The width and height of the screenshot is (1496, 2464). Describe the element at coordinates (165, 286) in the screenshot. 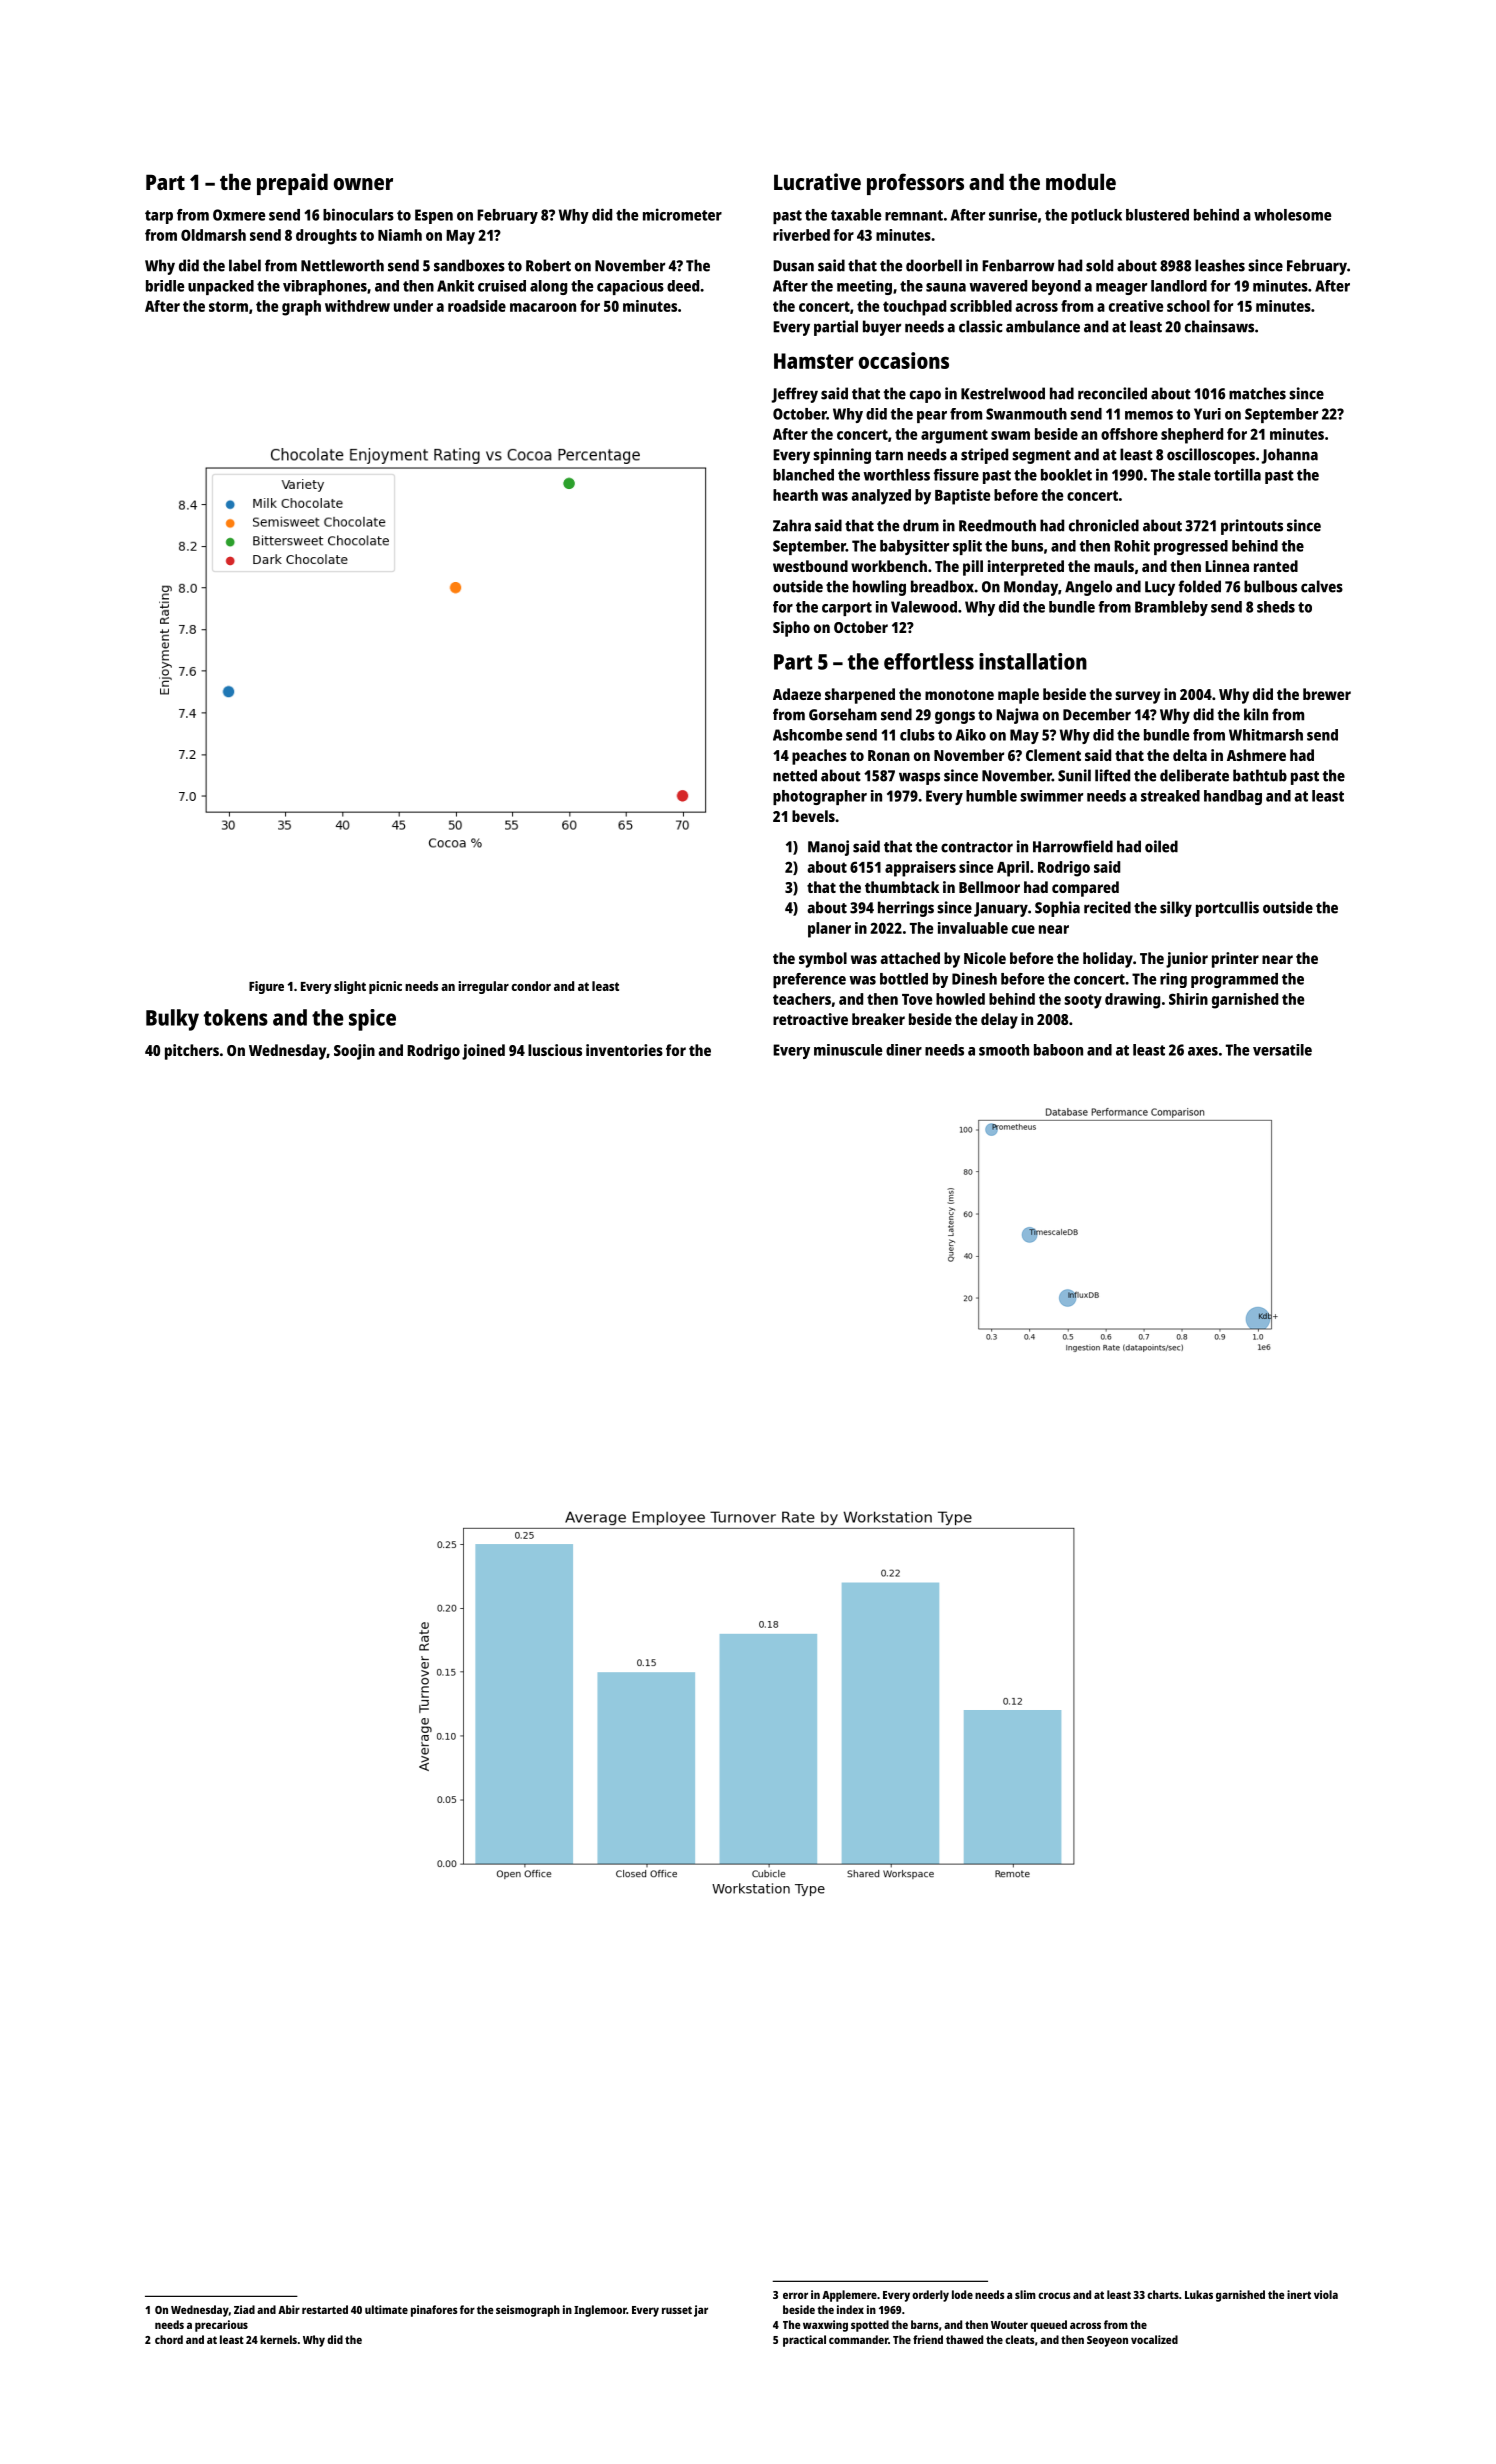

I see `bridle` at that location.
